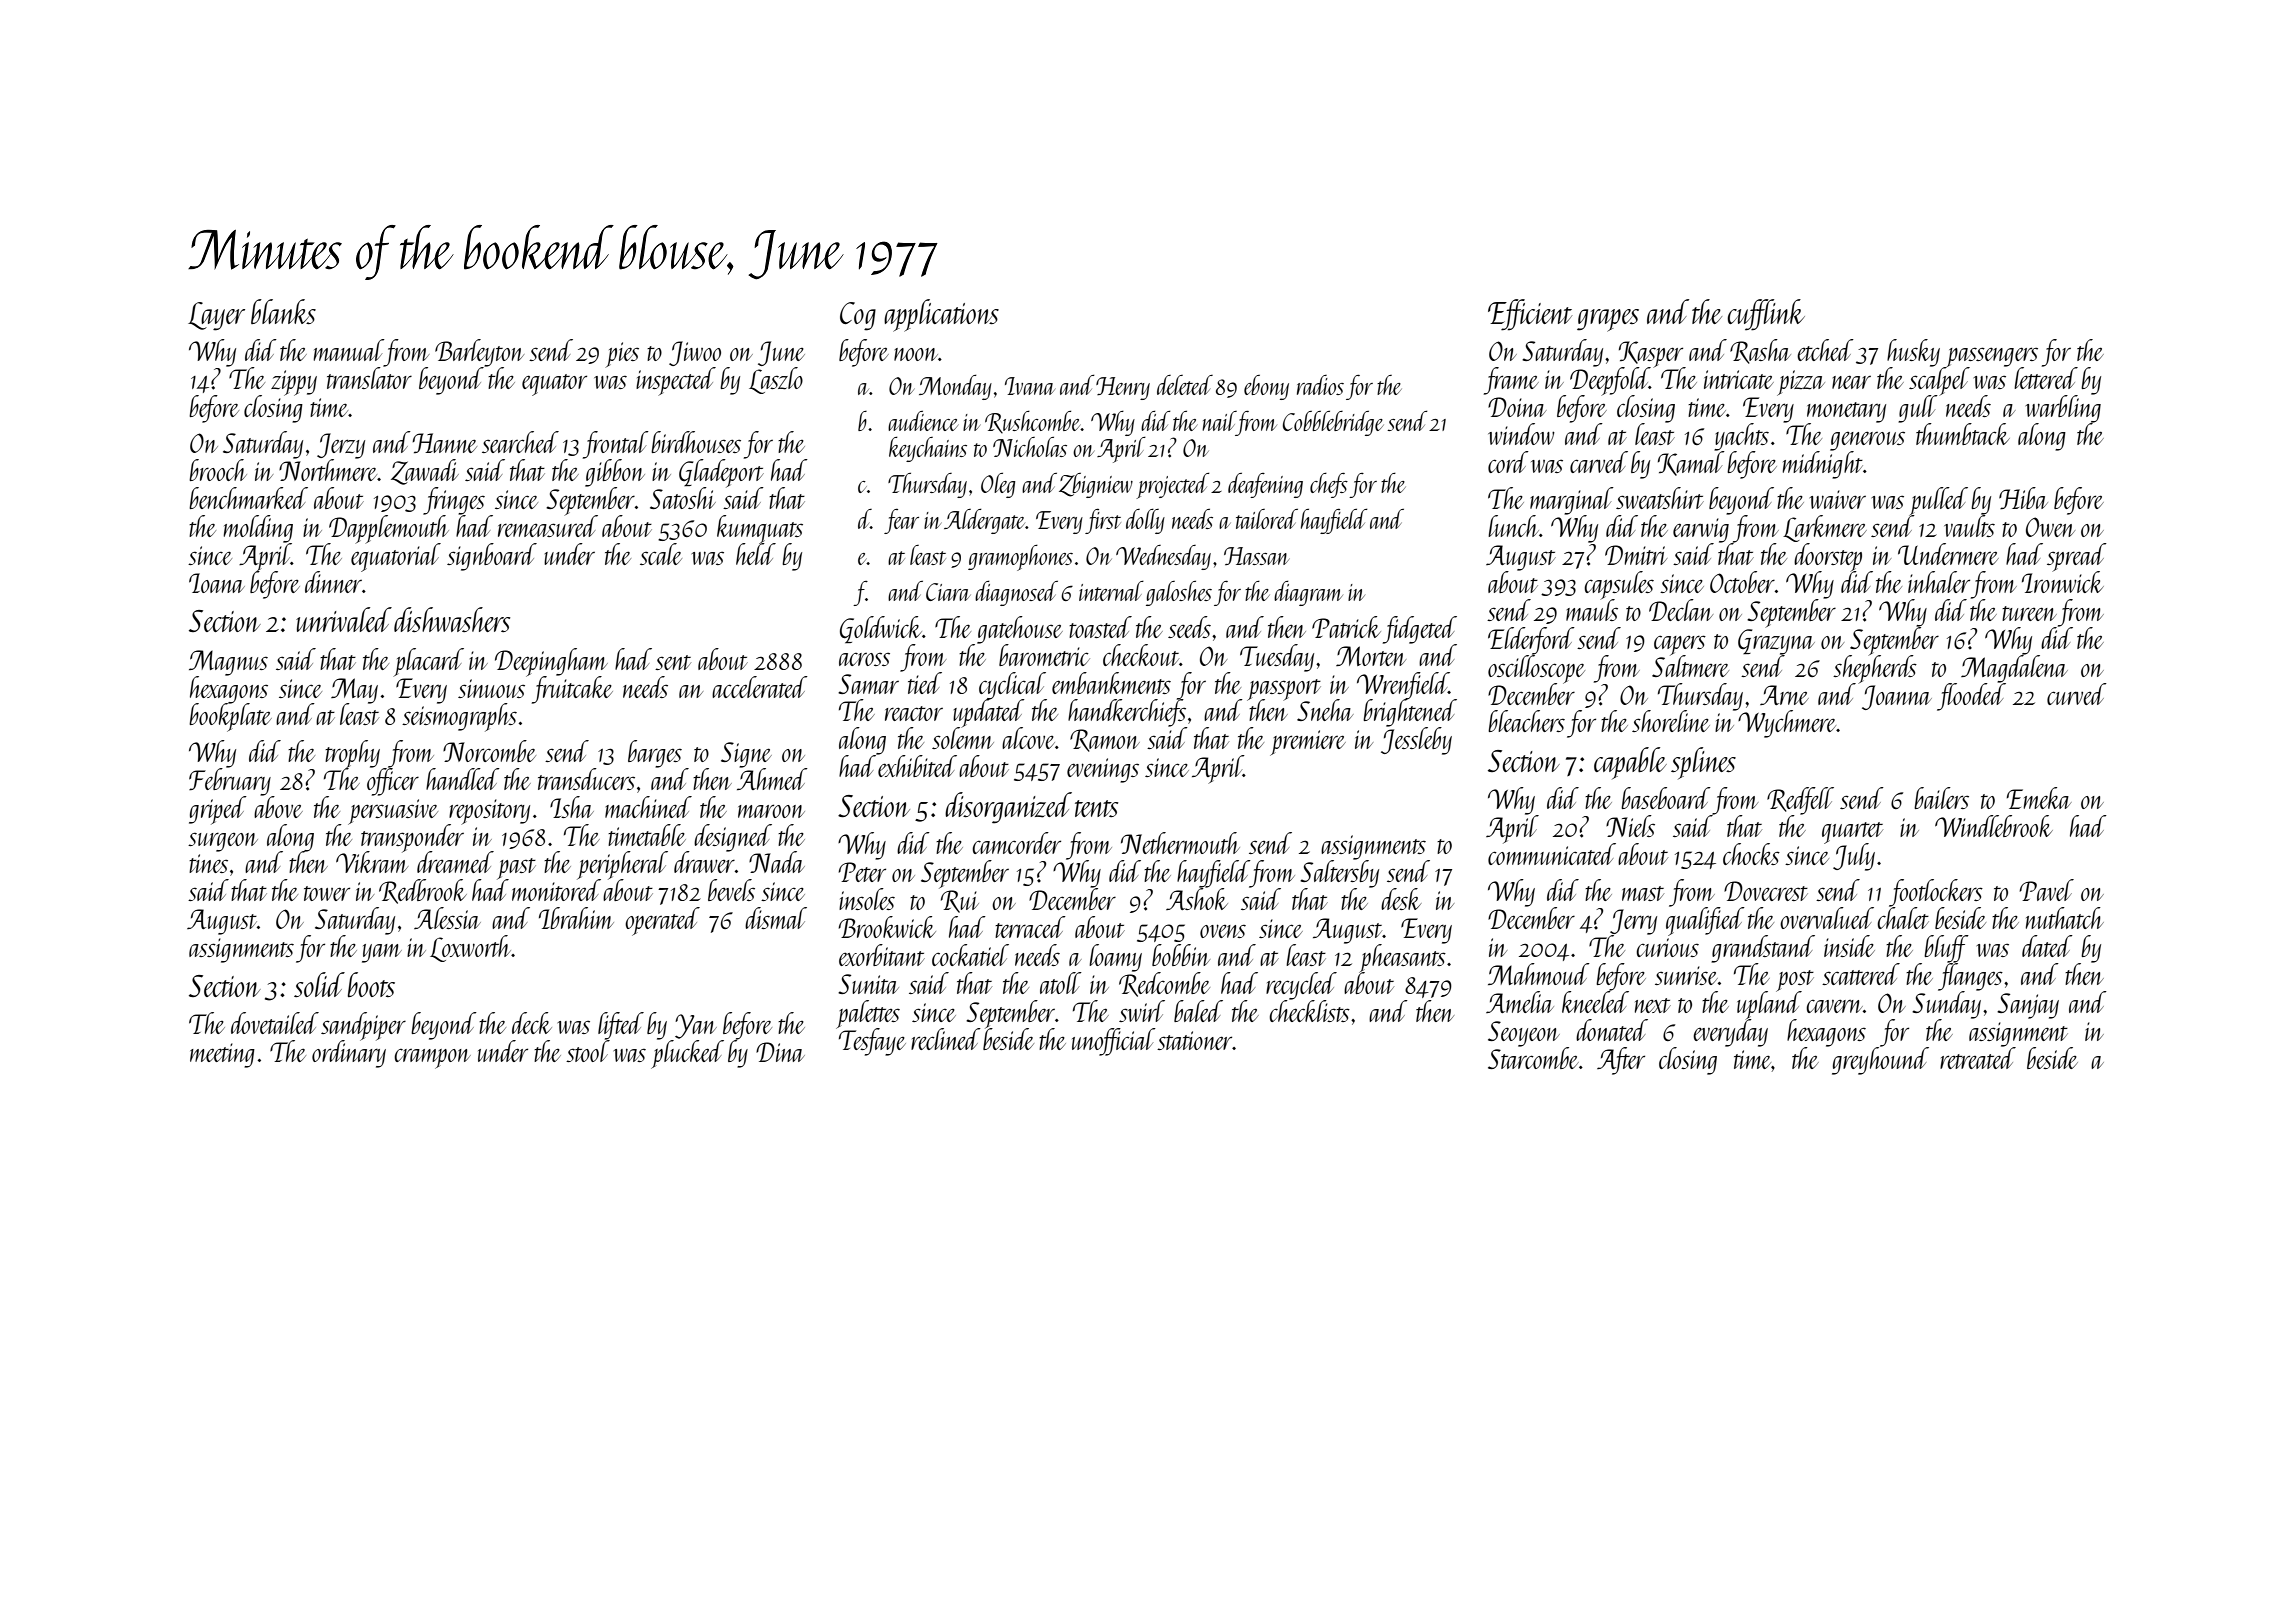 This screenshot has width=2292, height=1620. What do you see at coordinates (283, 311) in the screenshot?
I see `blanks` at bounding box center [283, 311].
